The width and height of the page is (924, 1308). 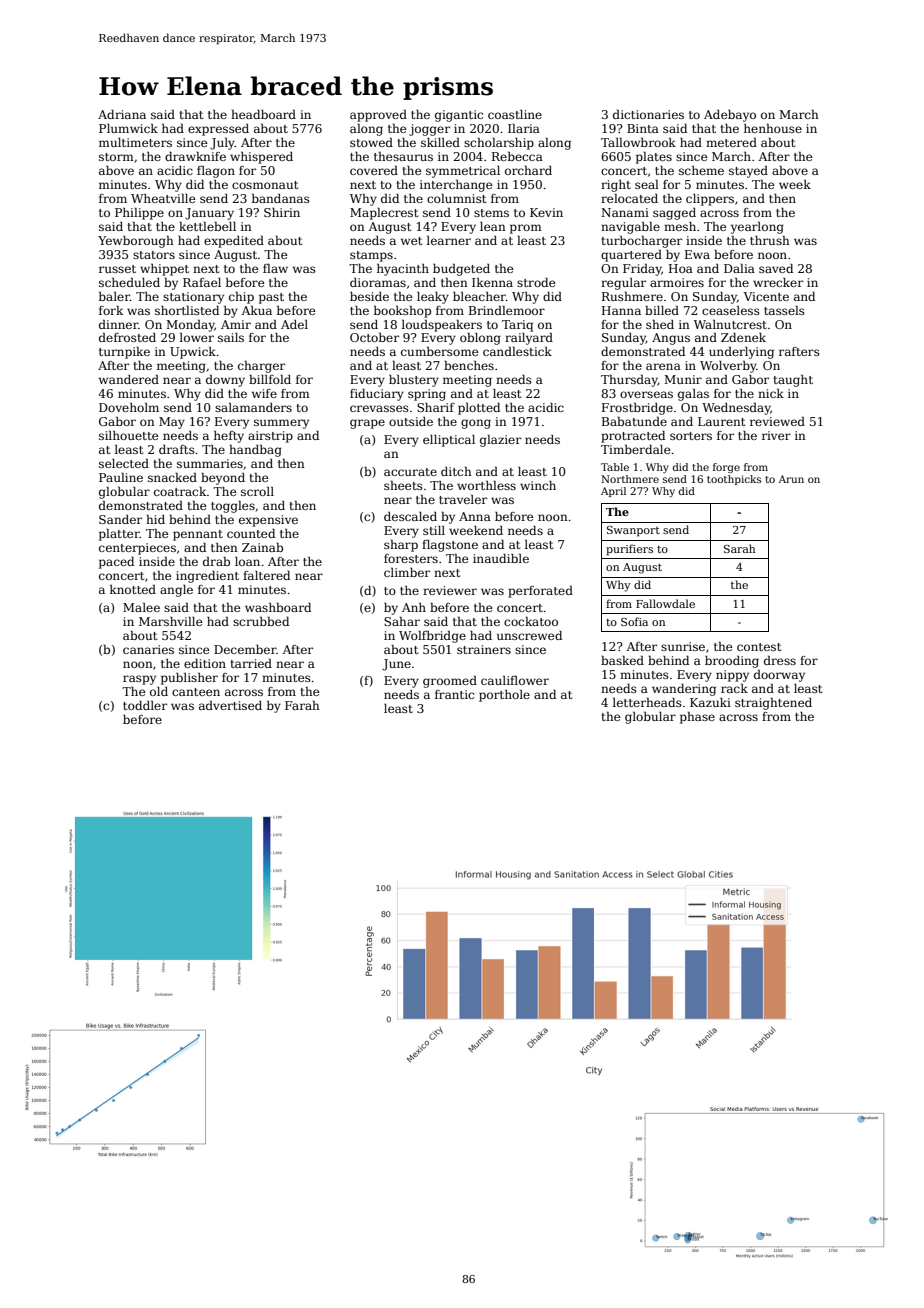 What do you see at coordinates (459, 116) in the page?
I see `gigantic` at bounding box center [459, 116].
